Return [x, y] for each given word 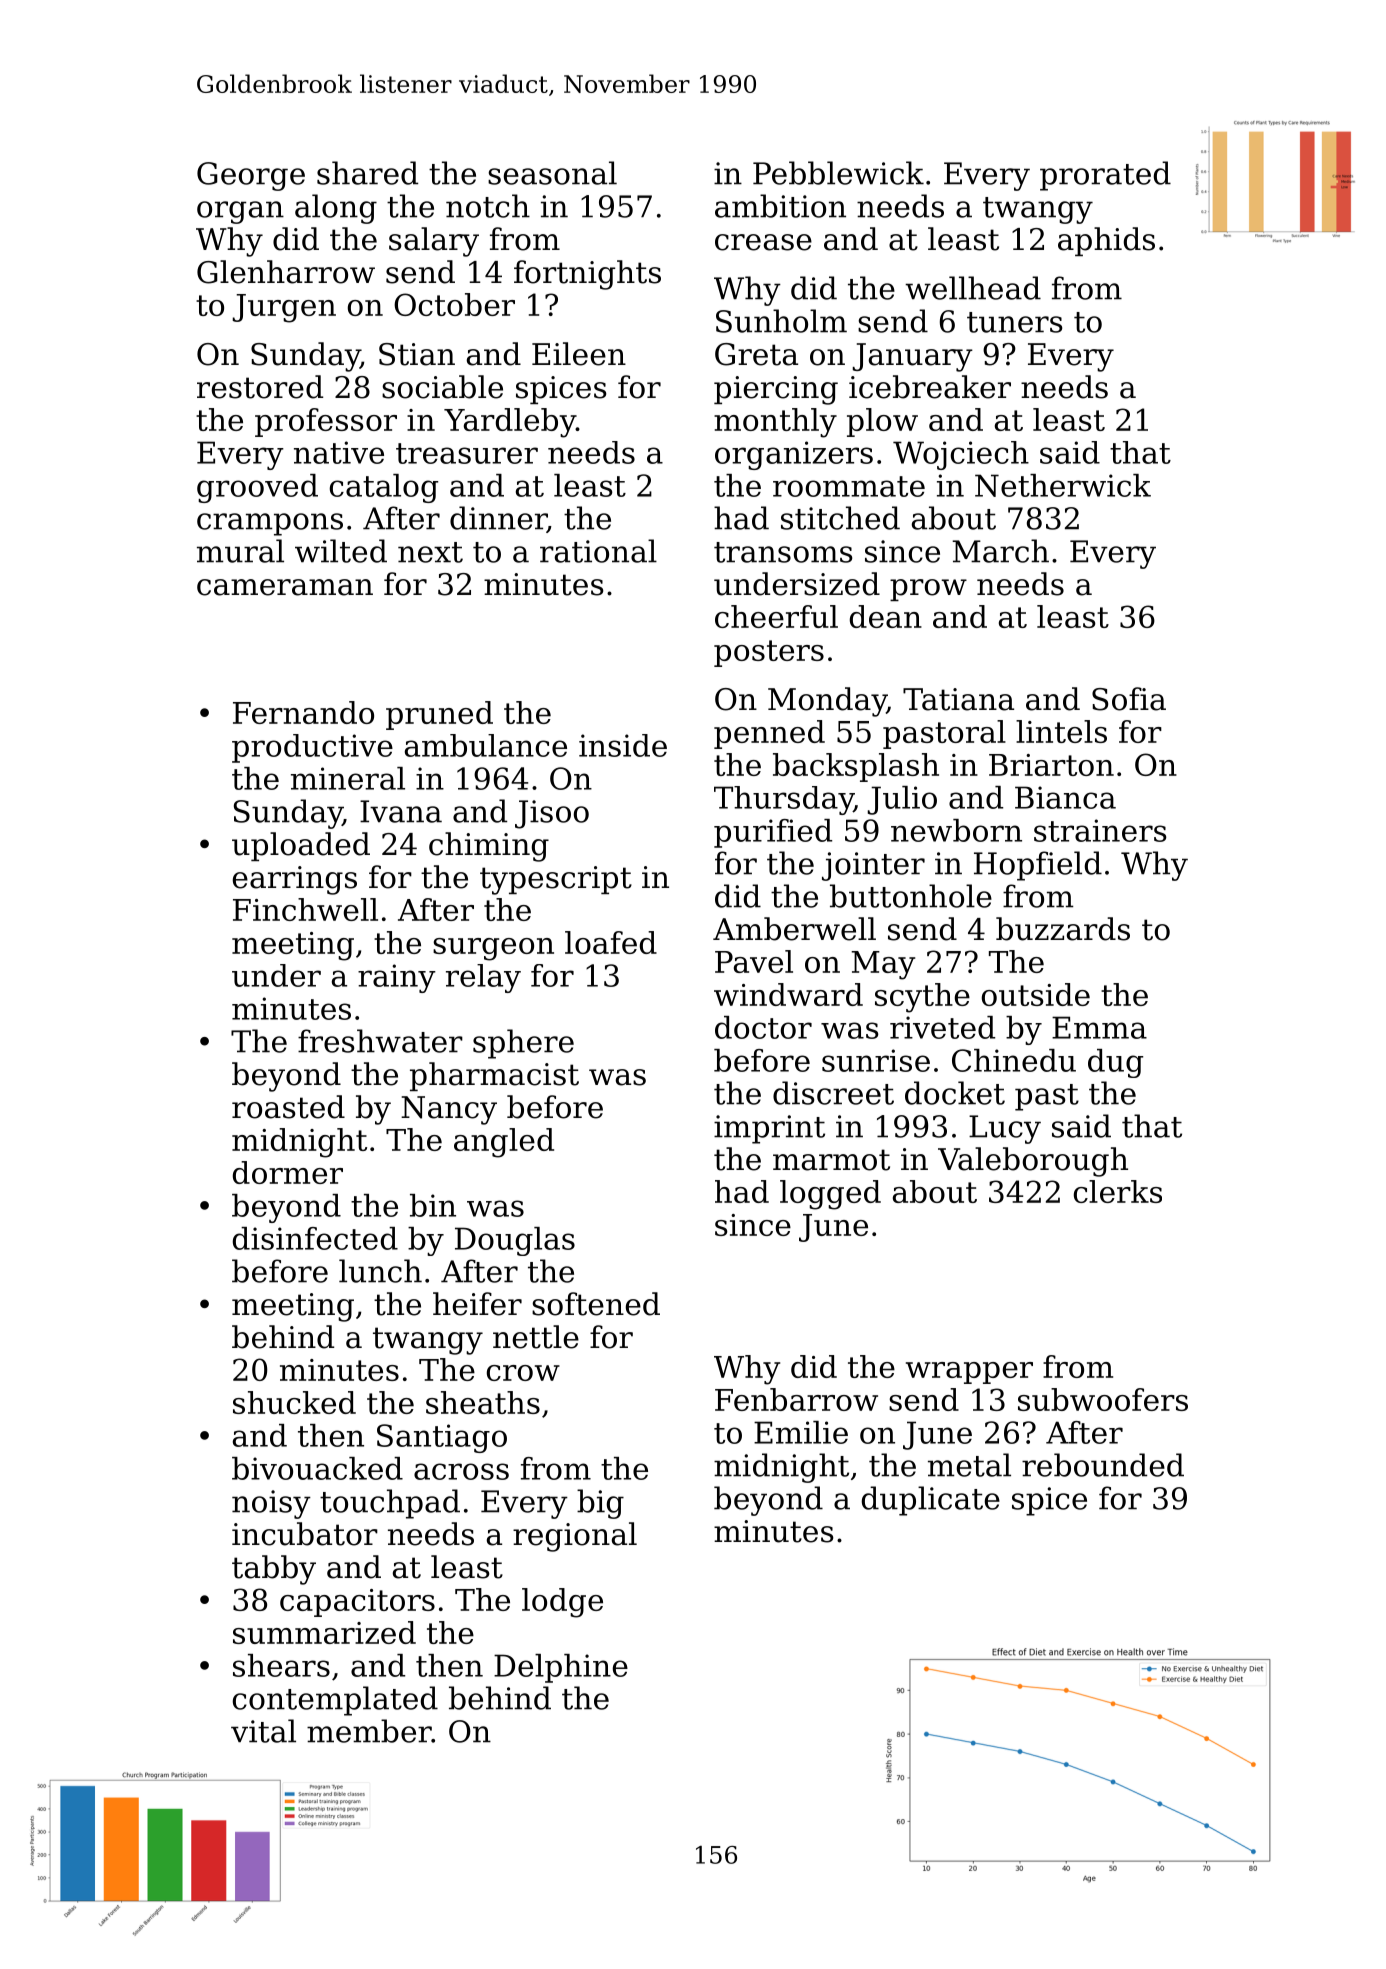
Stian [417, 354]
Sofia [1129, 699]
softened [596, 1304]
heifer [477, 1304]
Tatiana [958, 699]
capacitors [357, 1603]
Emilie [801, 1432]
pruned [439, 715]
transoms [783, 552]
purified [773, 833]
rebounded [1103, 1465]
